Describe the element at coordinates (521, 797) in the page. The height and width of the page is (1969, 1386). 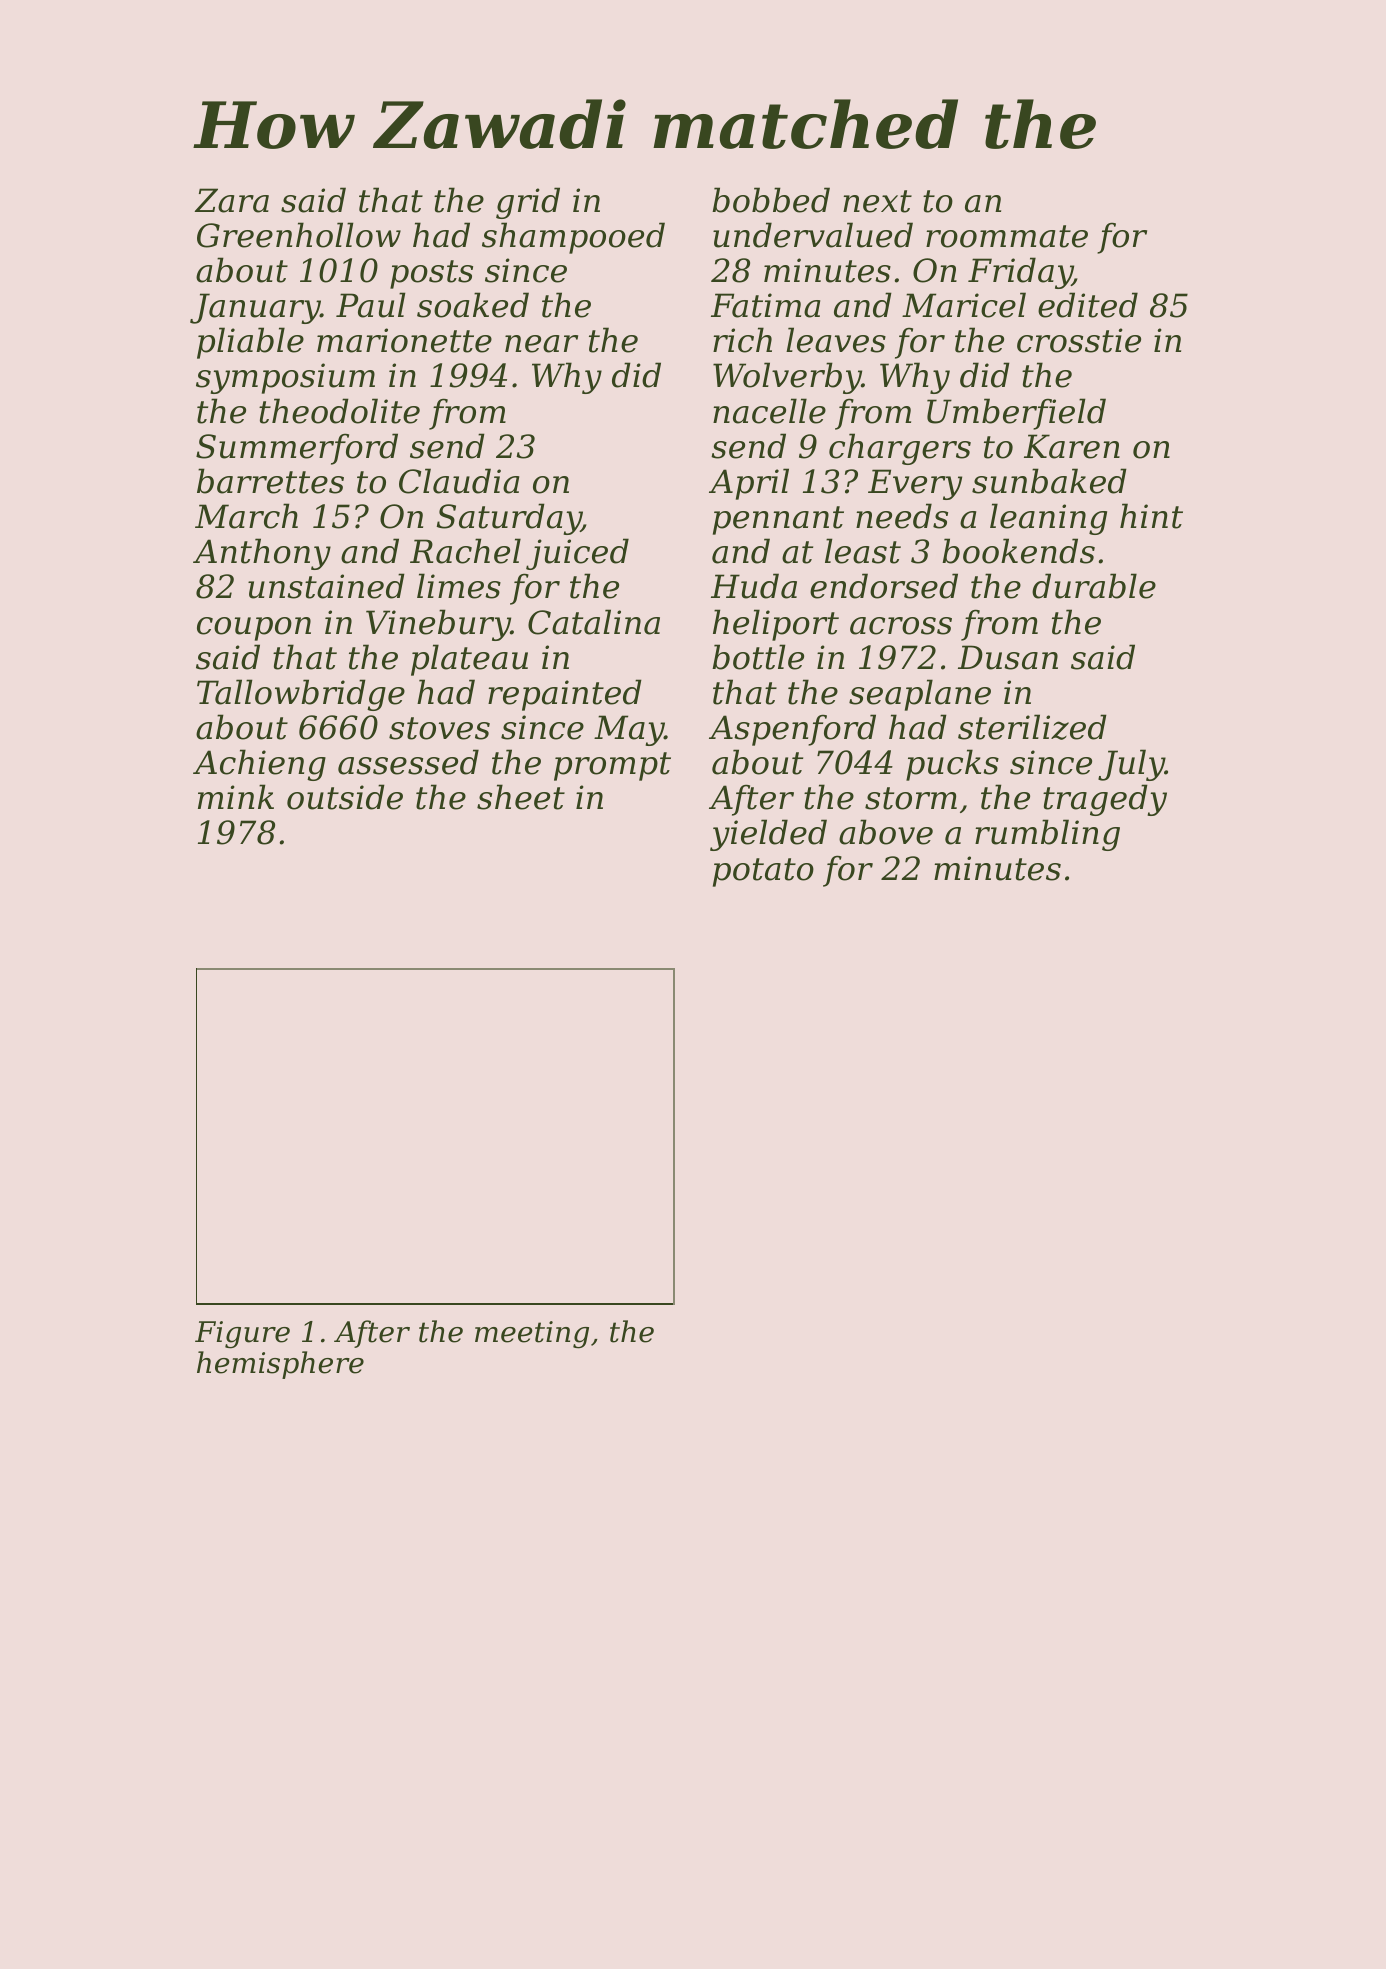
I see `sheet` at that location.
